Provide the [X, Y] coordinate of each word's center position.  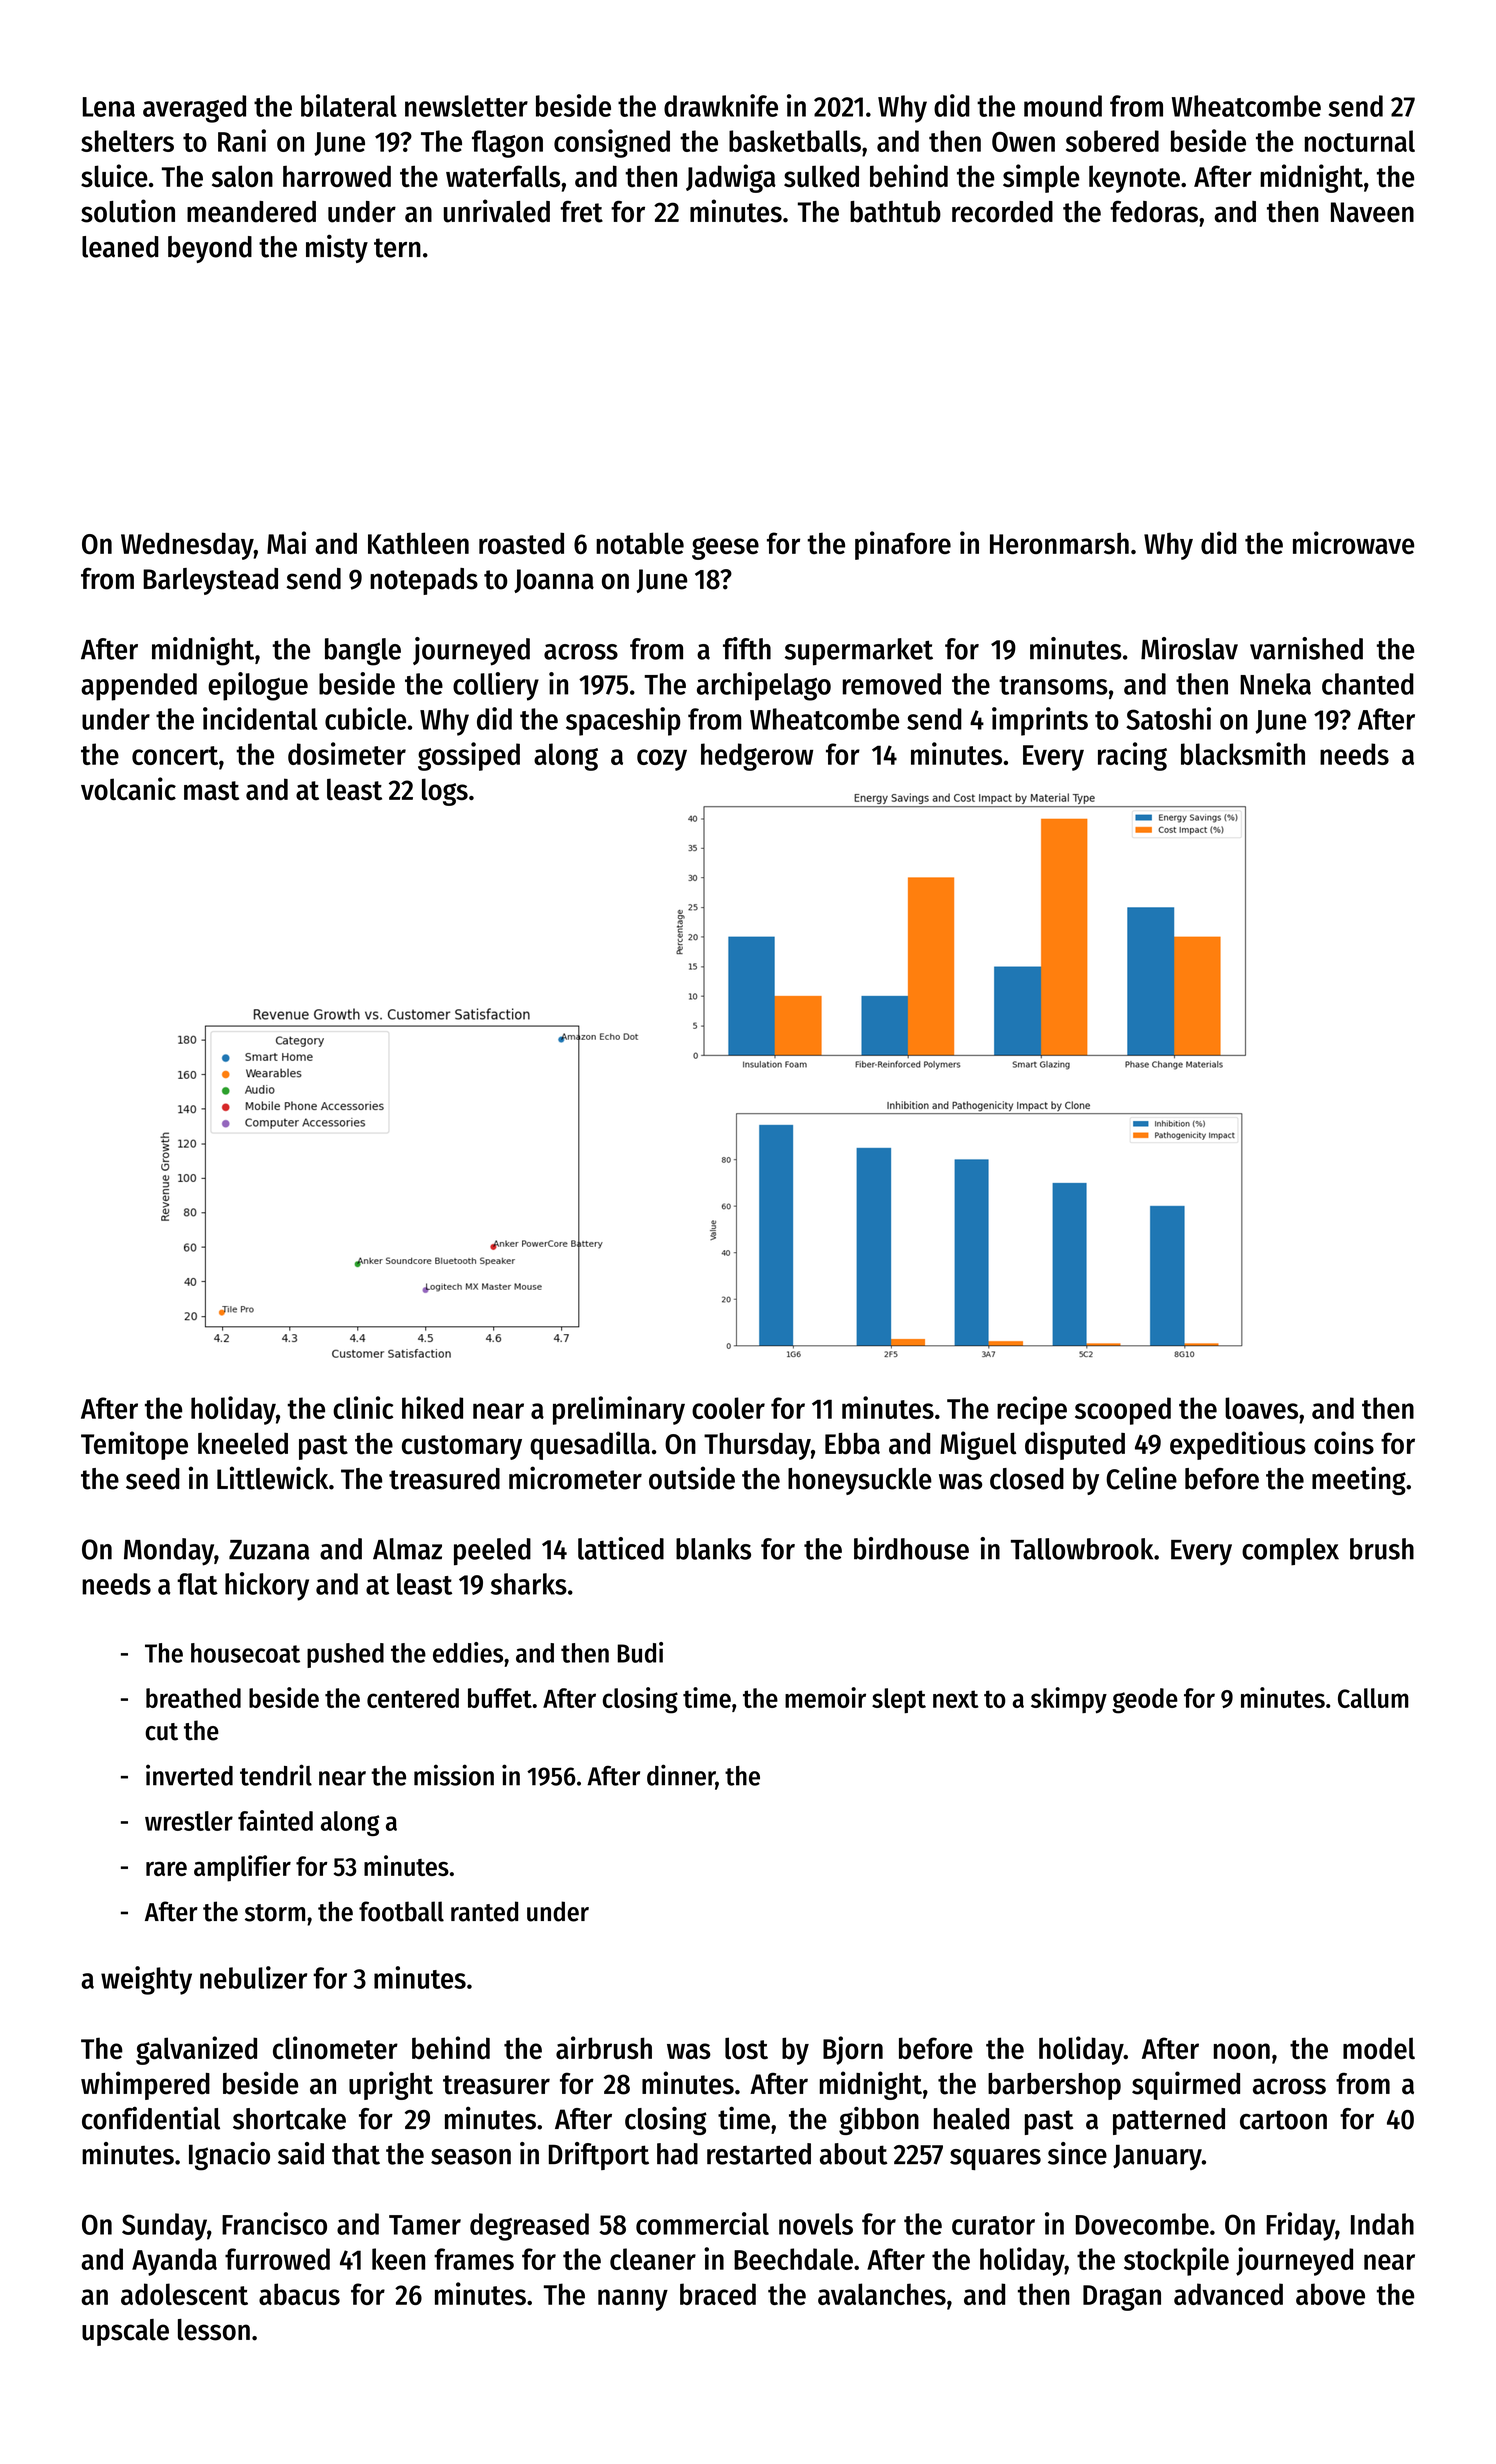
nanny [633, 2300]
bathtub [895, 212]
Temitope [134, 1445]
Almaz [407, 1549]
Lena [109, 107]
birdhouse [911, 1548]
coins [1344, 1443]
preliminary [619, 1410]
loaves [1261, 1408]
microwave [1353, 542]
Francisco [274, 2223]
